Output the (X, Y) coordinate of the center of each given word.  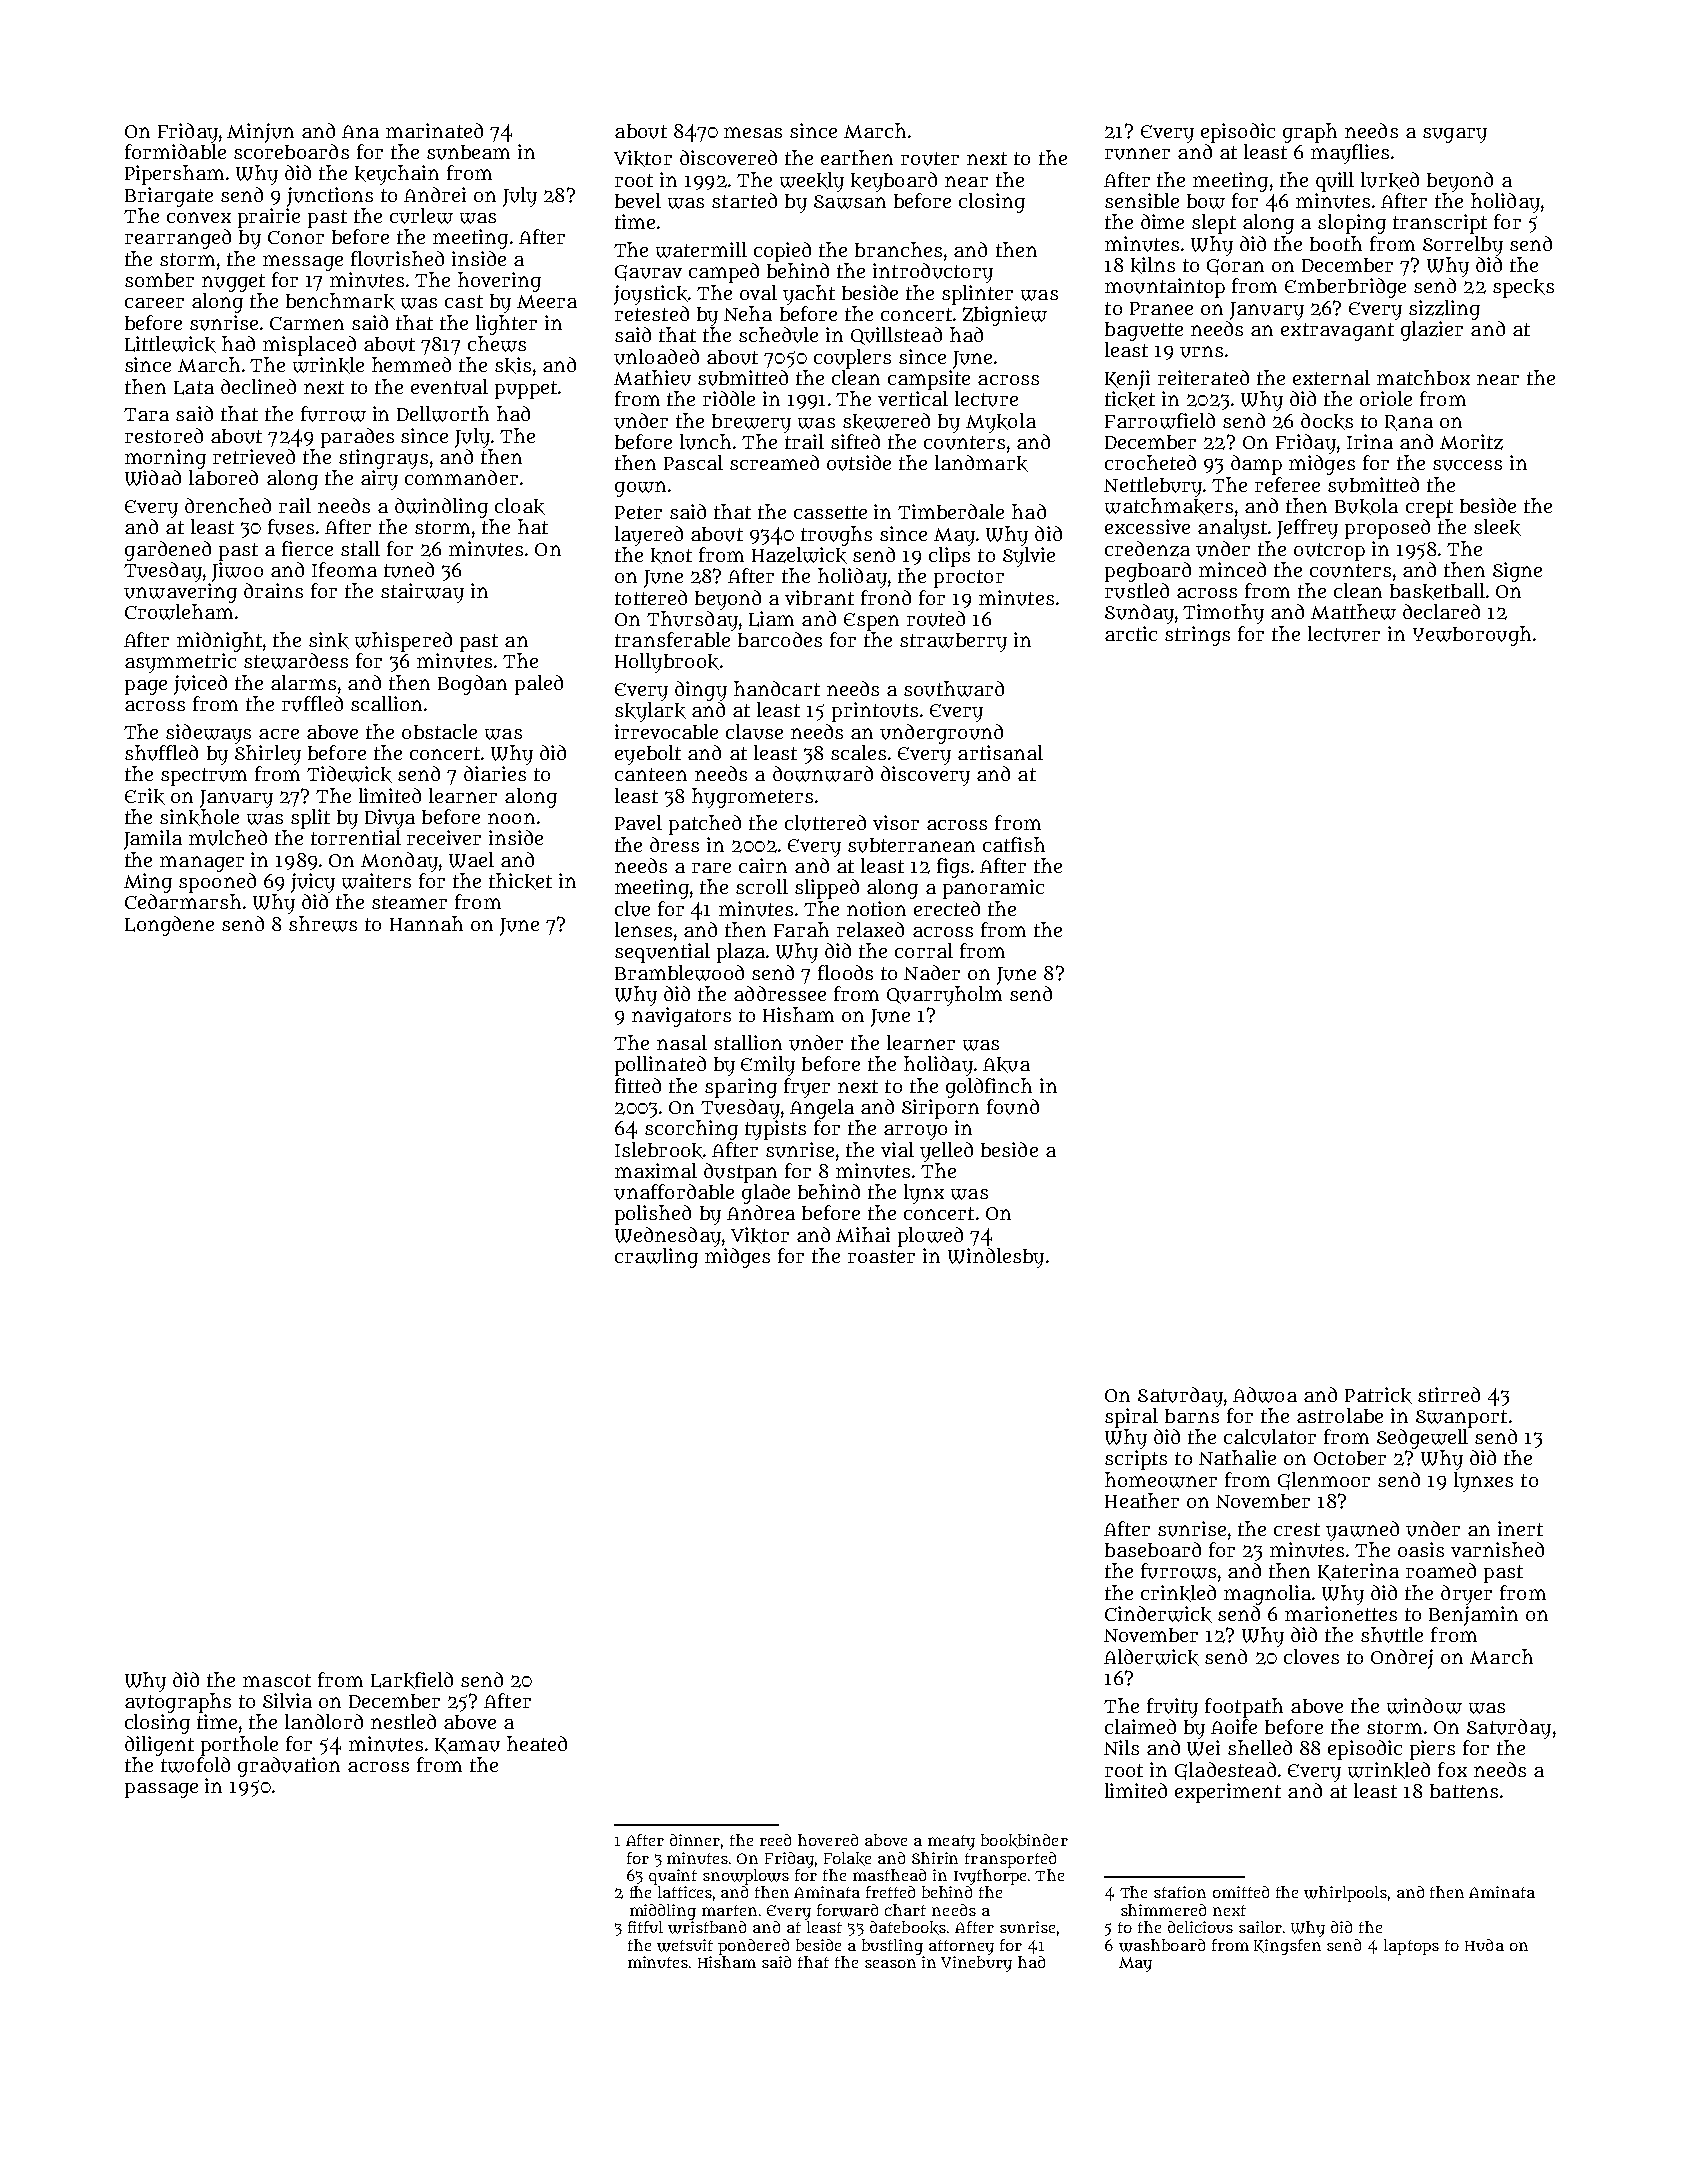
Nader (932, 972)
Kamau (467, 1746)
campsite (929, 380)
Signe (1517, 572)
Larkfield (412, 1680)
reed (775, 1840)
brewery (751, 423)
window (1424, 1706)
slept (1214, 224)
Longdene (169, 926)
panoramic (993, 889)
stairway (422, 593)
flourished (397, 259)
